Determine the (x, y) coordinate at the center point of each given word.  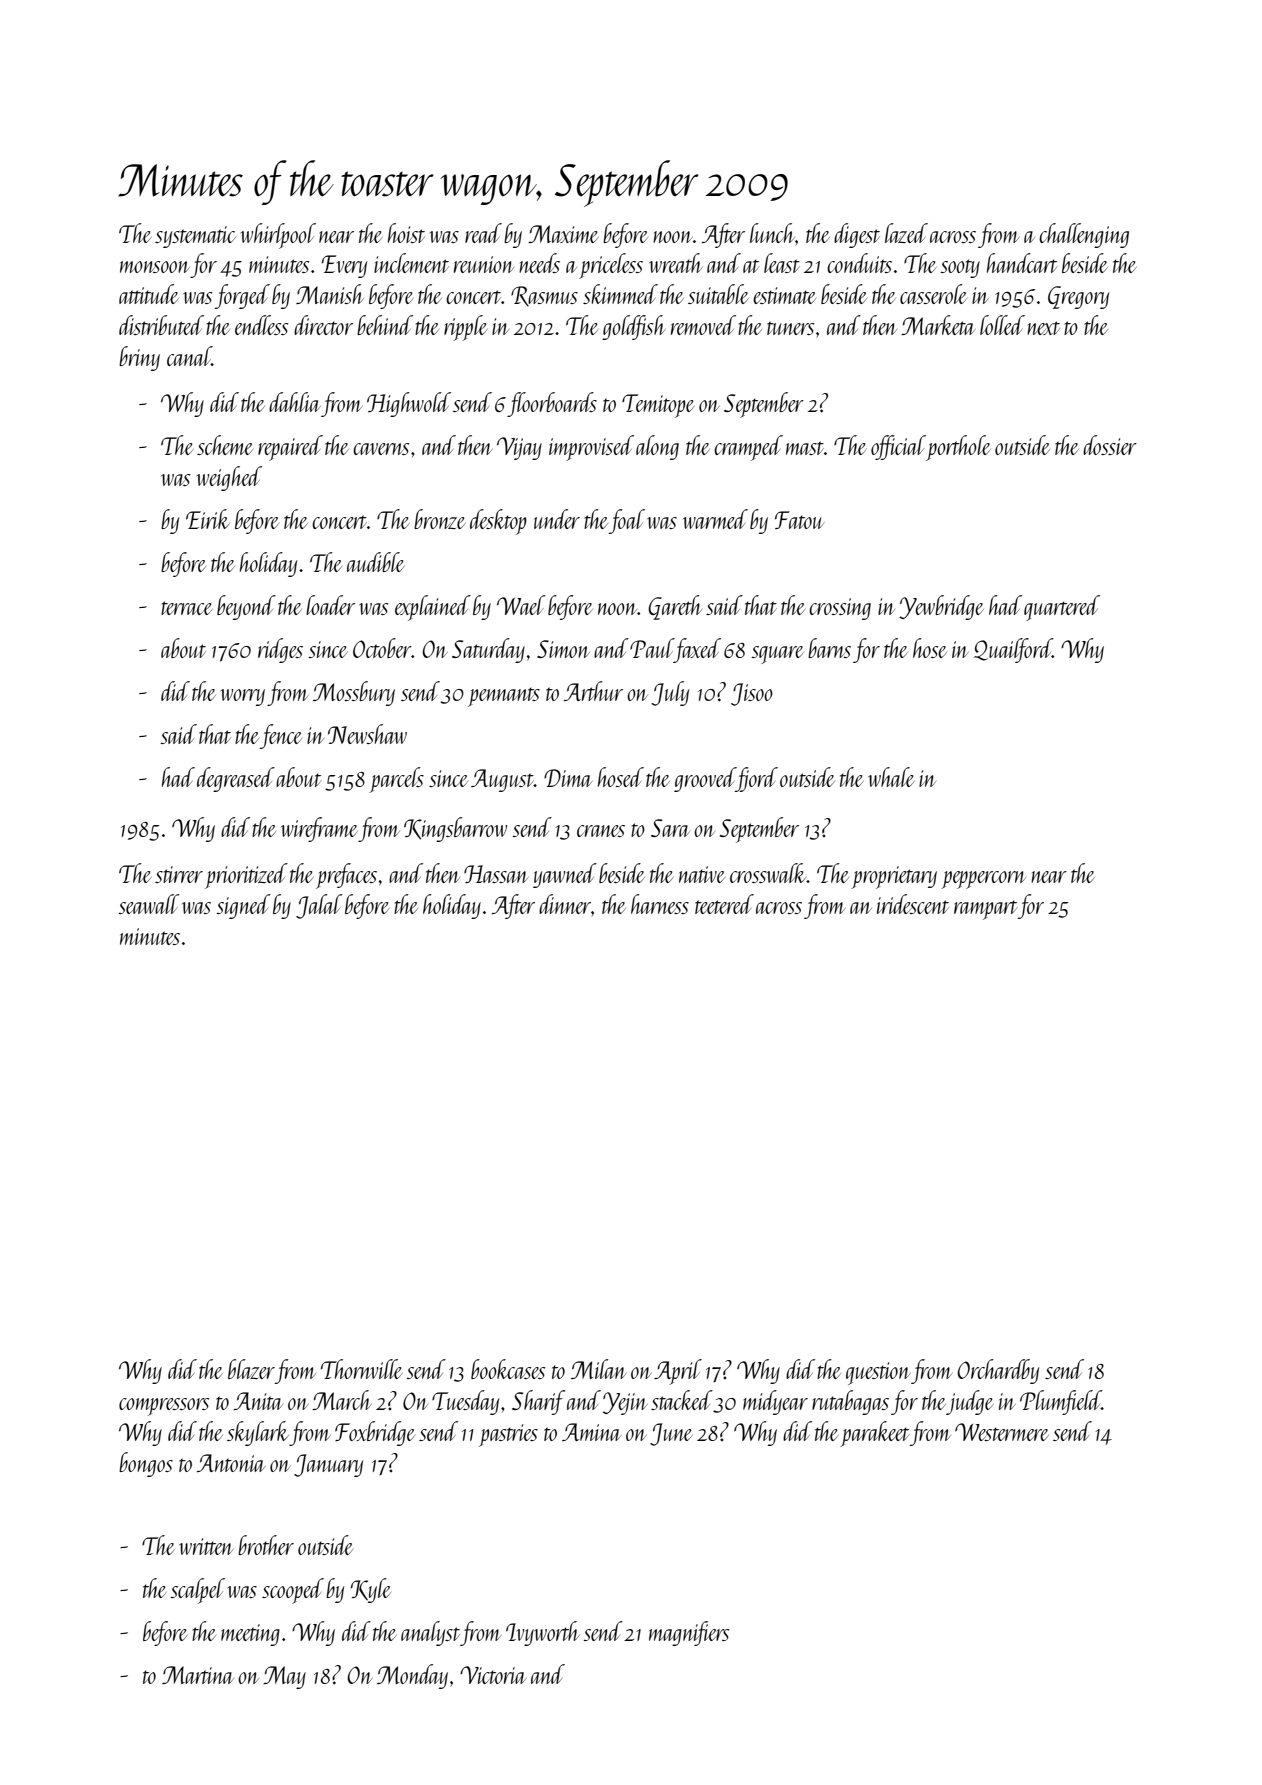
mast (805, 448)
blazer (251, 1369)
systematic (195, 237)
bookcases (508, 1369)
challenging (1084, 235)
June (671, 1434)
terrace (186, 608)
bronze (439, 519)
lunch (772, 233)
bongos (146, 1464)
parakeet (874, 1434)
